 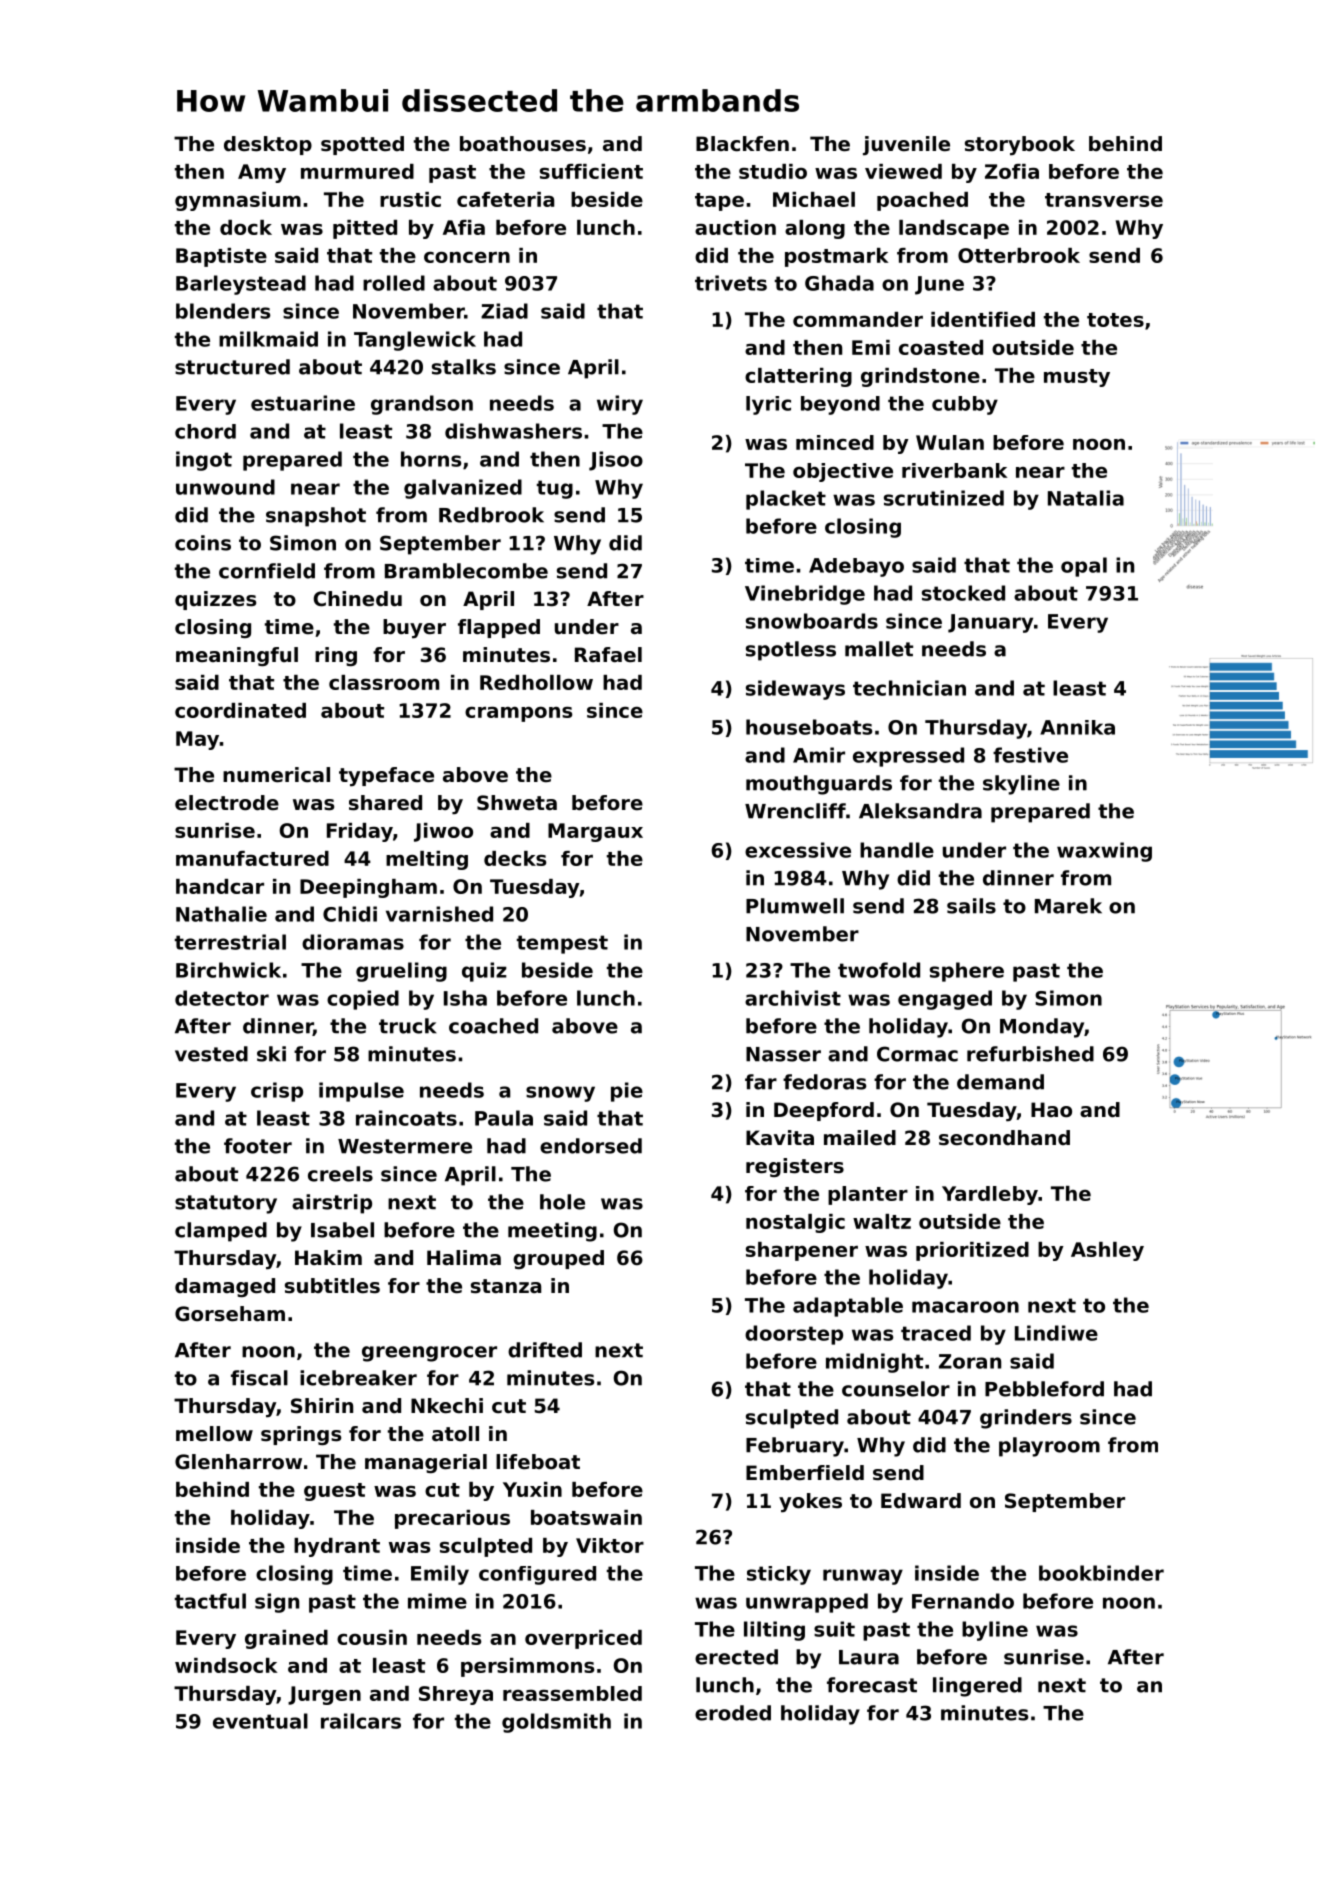 What do you see at coordinates (591, 1146) in the page?
I see `endorsed` at bounding box center [591, 1146].
